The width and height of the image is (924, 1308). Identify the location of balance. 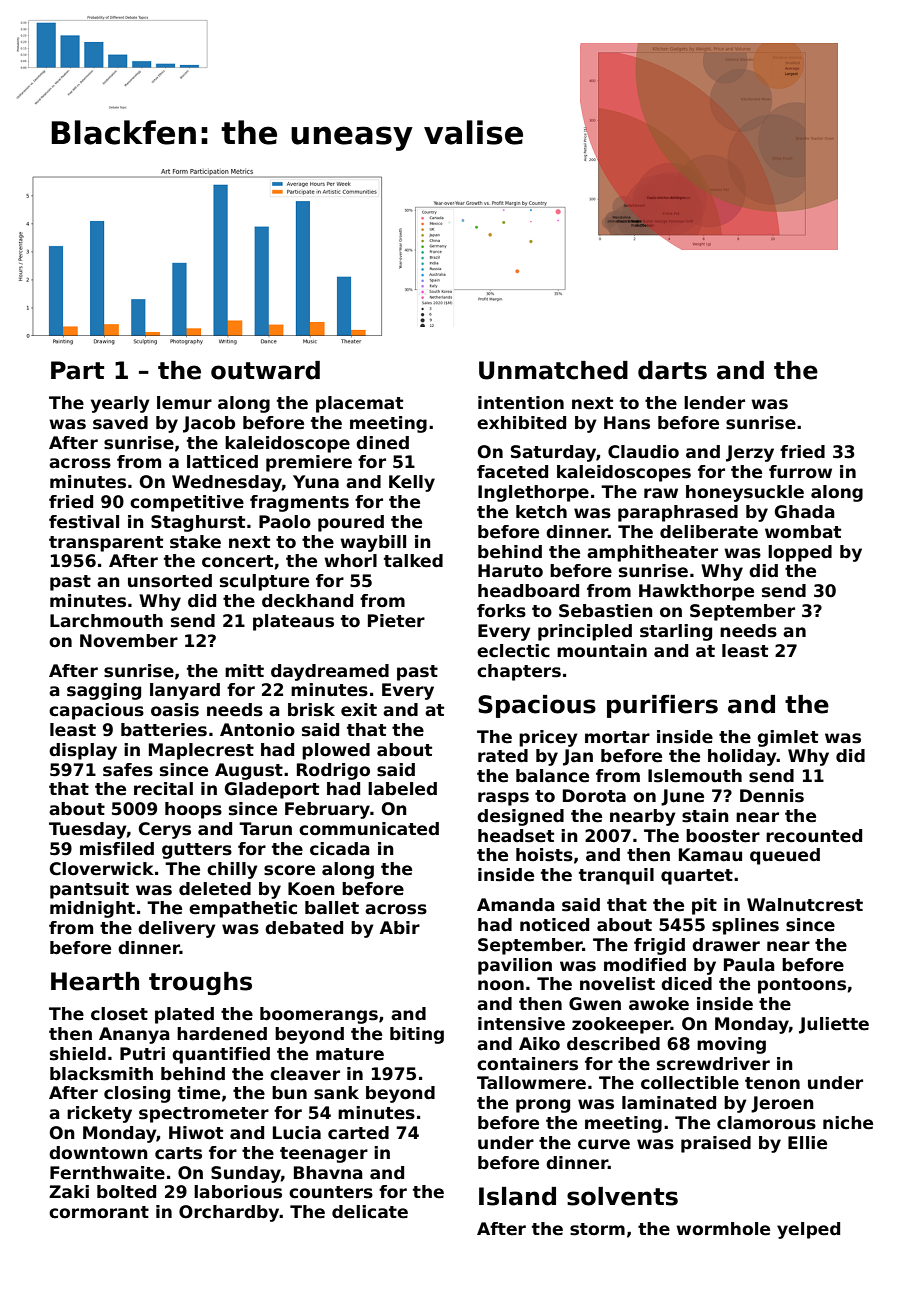
(552, 776).
